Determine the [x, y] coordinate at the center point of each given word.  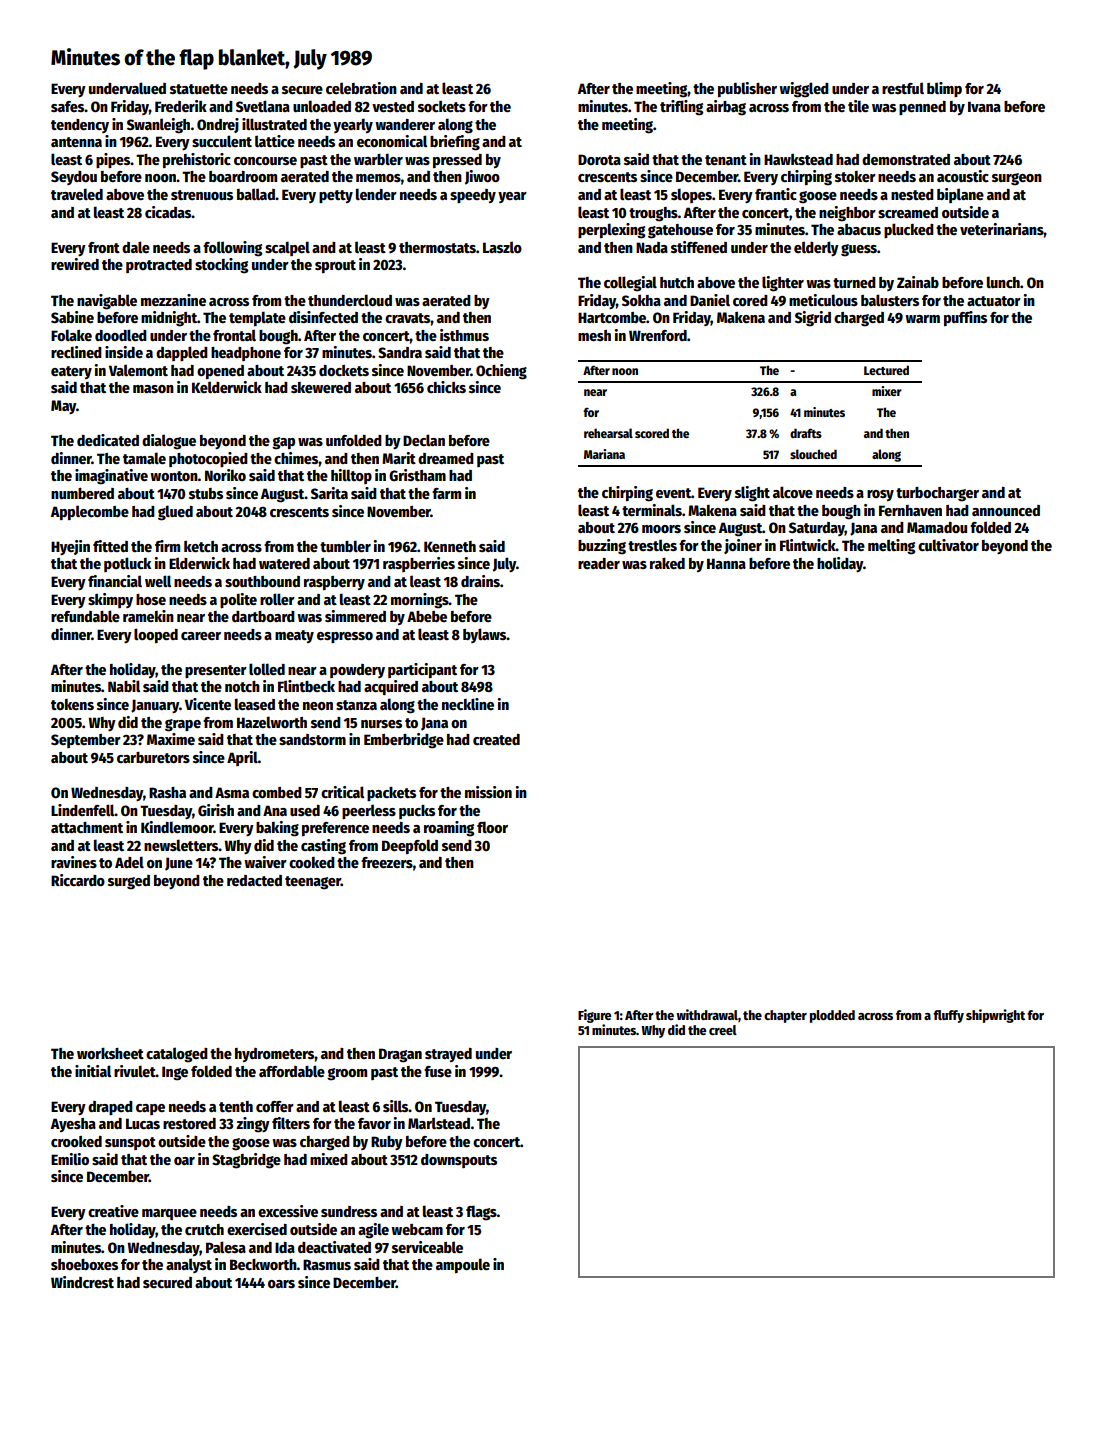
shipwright [995, 1016]
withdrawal [707, 1014]
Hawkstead [798, 159]
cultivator [948, 545]
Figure [594, 1016]
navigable [107, 302]
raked [667, 563]
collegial [630, 284]
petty [336, 196]
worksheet [110, 1053]
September [86, 741]
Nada [652, 247]
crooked [76, 1141]
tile [858, 106]
